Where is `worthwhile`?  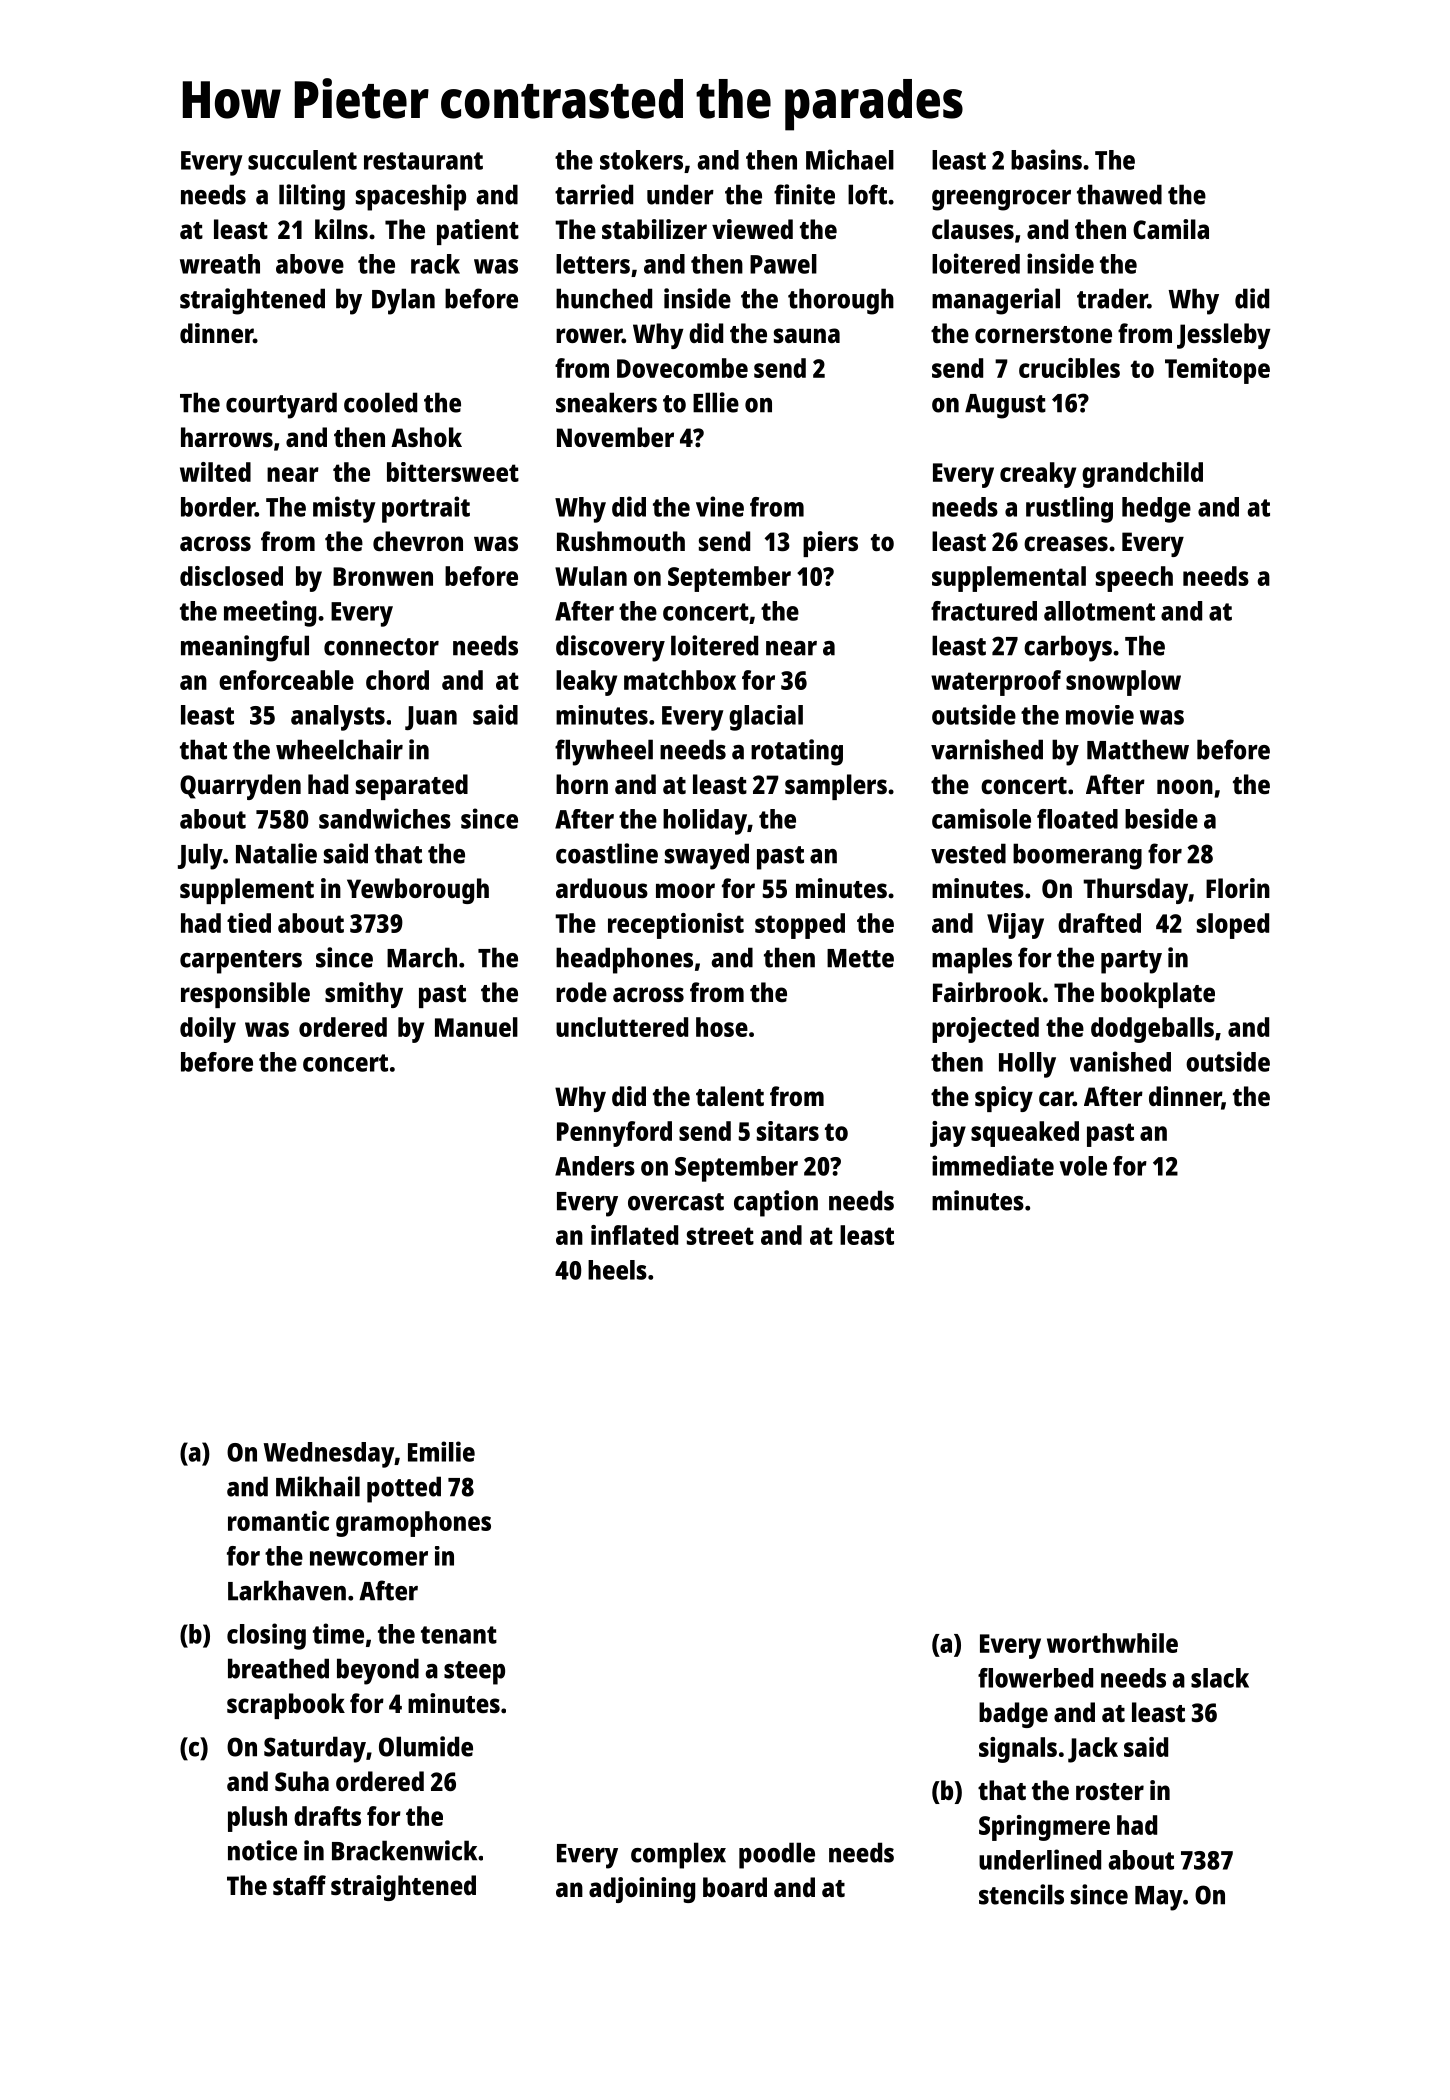
worthwhile is located at coordinates (1112, 1643).
